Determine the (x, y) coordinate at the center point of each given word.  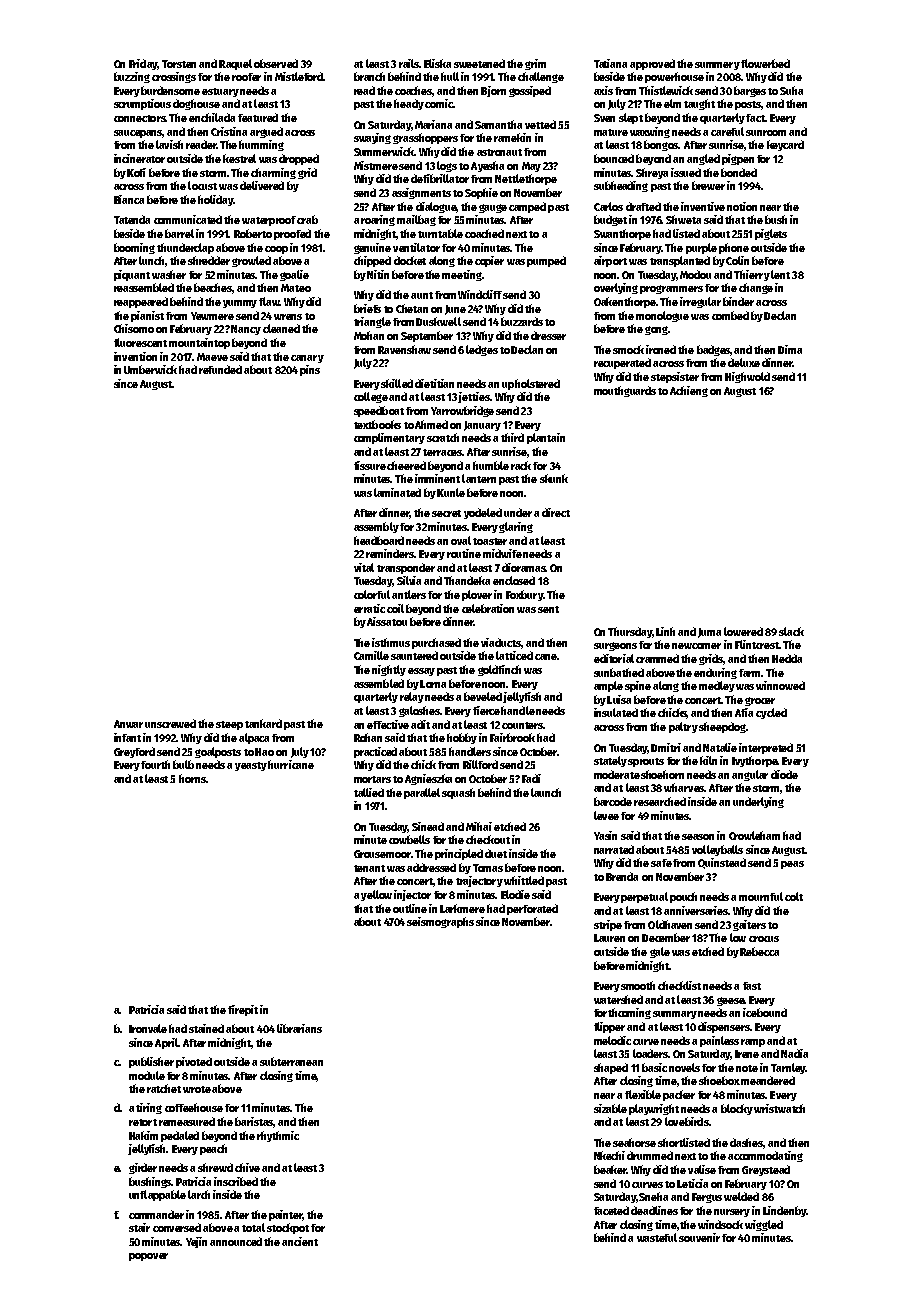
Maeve (212, 357)
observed (276, 63)
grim (535, 64)
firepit (243, 1010)
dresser (548, 335)
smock (628, 349)
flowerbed (765, 63)
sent (548, 609)
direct (556, 512)
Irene (747, 1054)
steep (229, 725)
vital (364, 567)
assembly (376, 527)
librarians (299, 1028)
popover (148, 1257)
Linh (665, 631)
